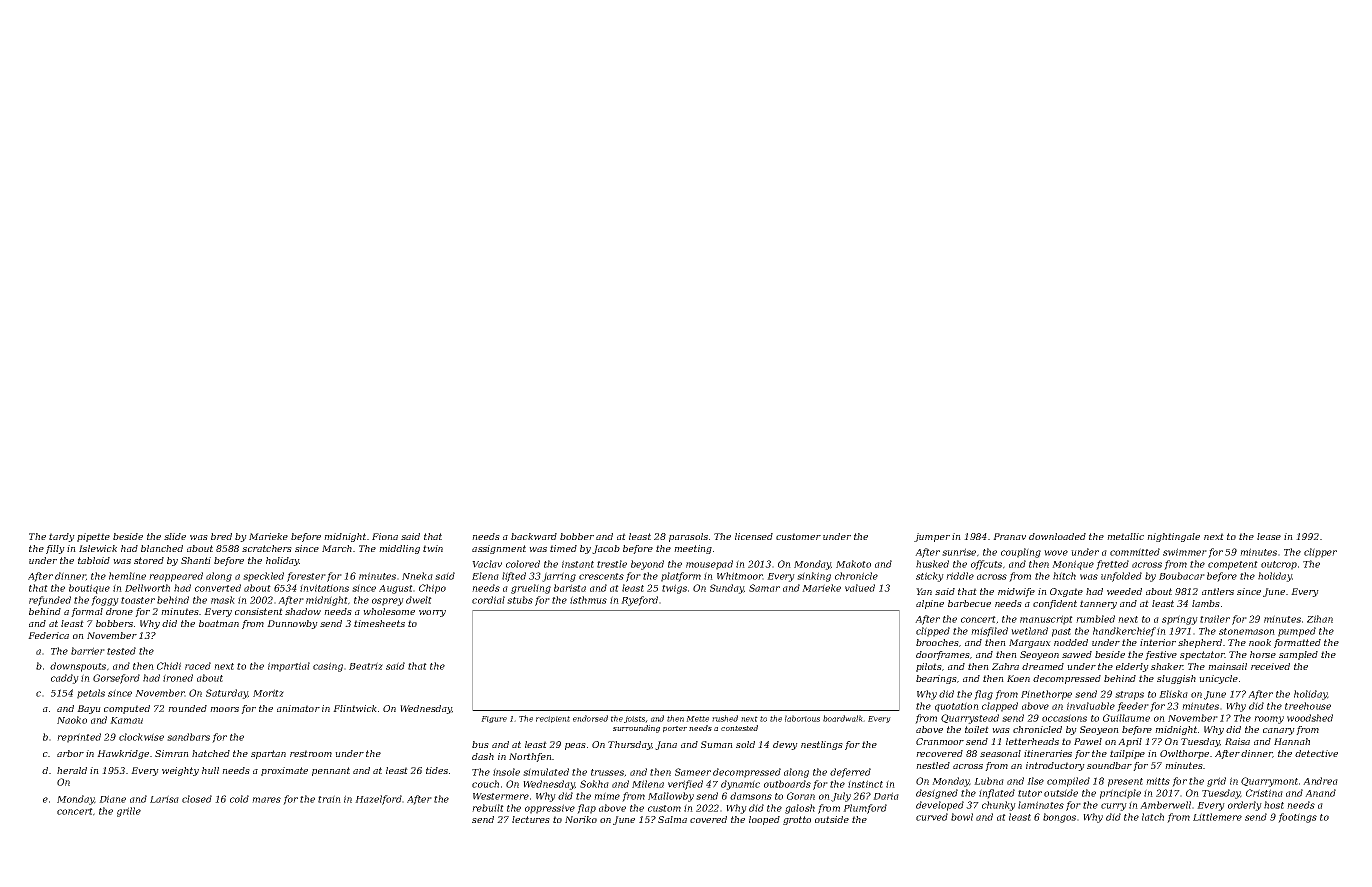 Image resolution: width=1372 pixels, height=887 pixels. What do you see at coordinates (1185, 552) in the image?
I see `swimmer` at bounding box center [1185, 552].
